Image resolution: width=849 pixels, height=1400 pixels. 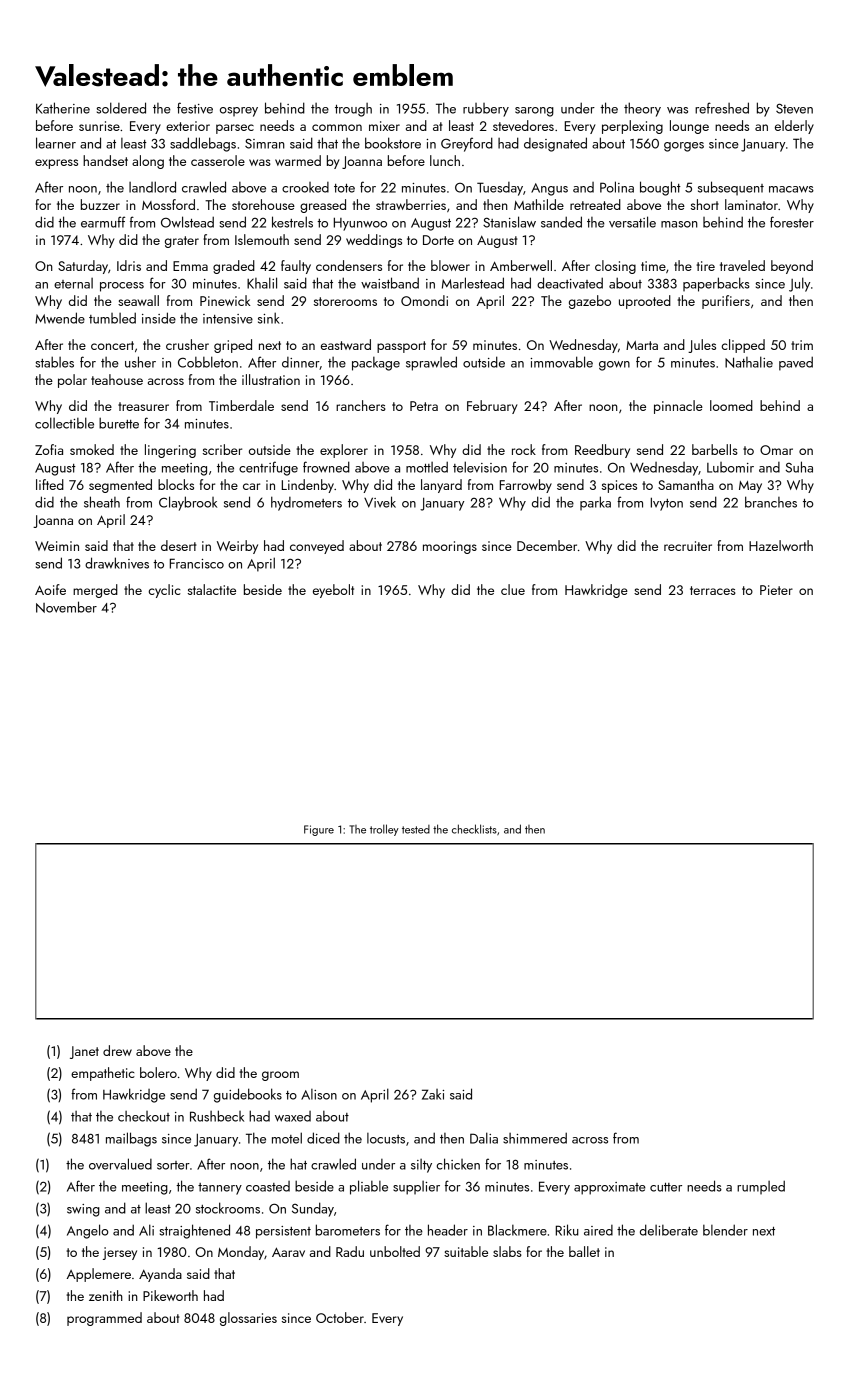 What do you see at coordinates (217, 1116) in the screenshot?
I see `Rushbeck` at bounding box center [217, 1116].
